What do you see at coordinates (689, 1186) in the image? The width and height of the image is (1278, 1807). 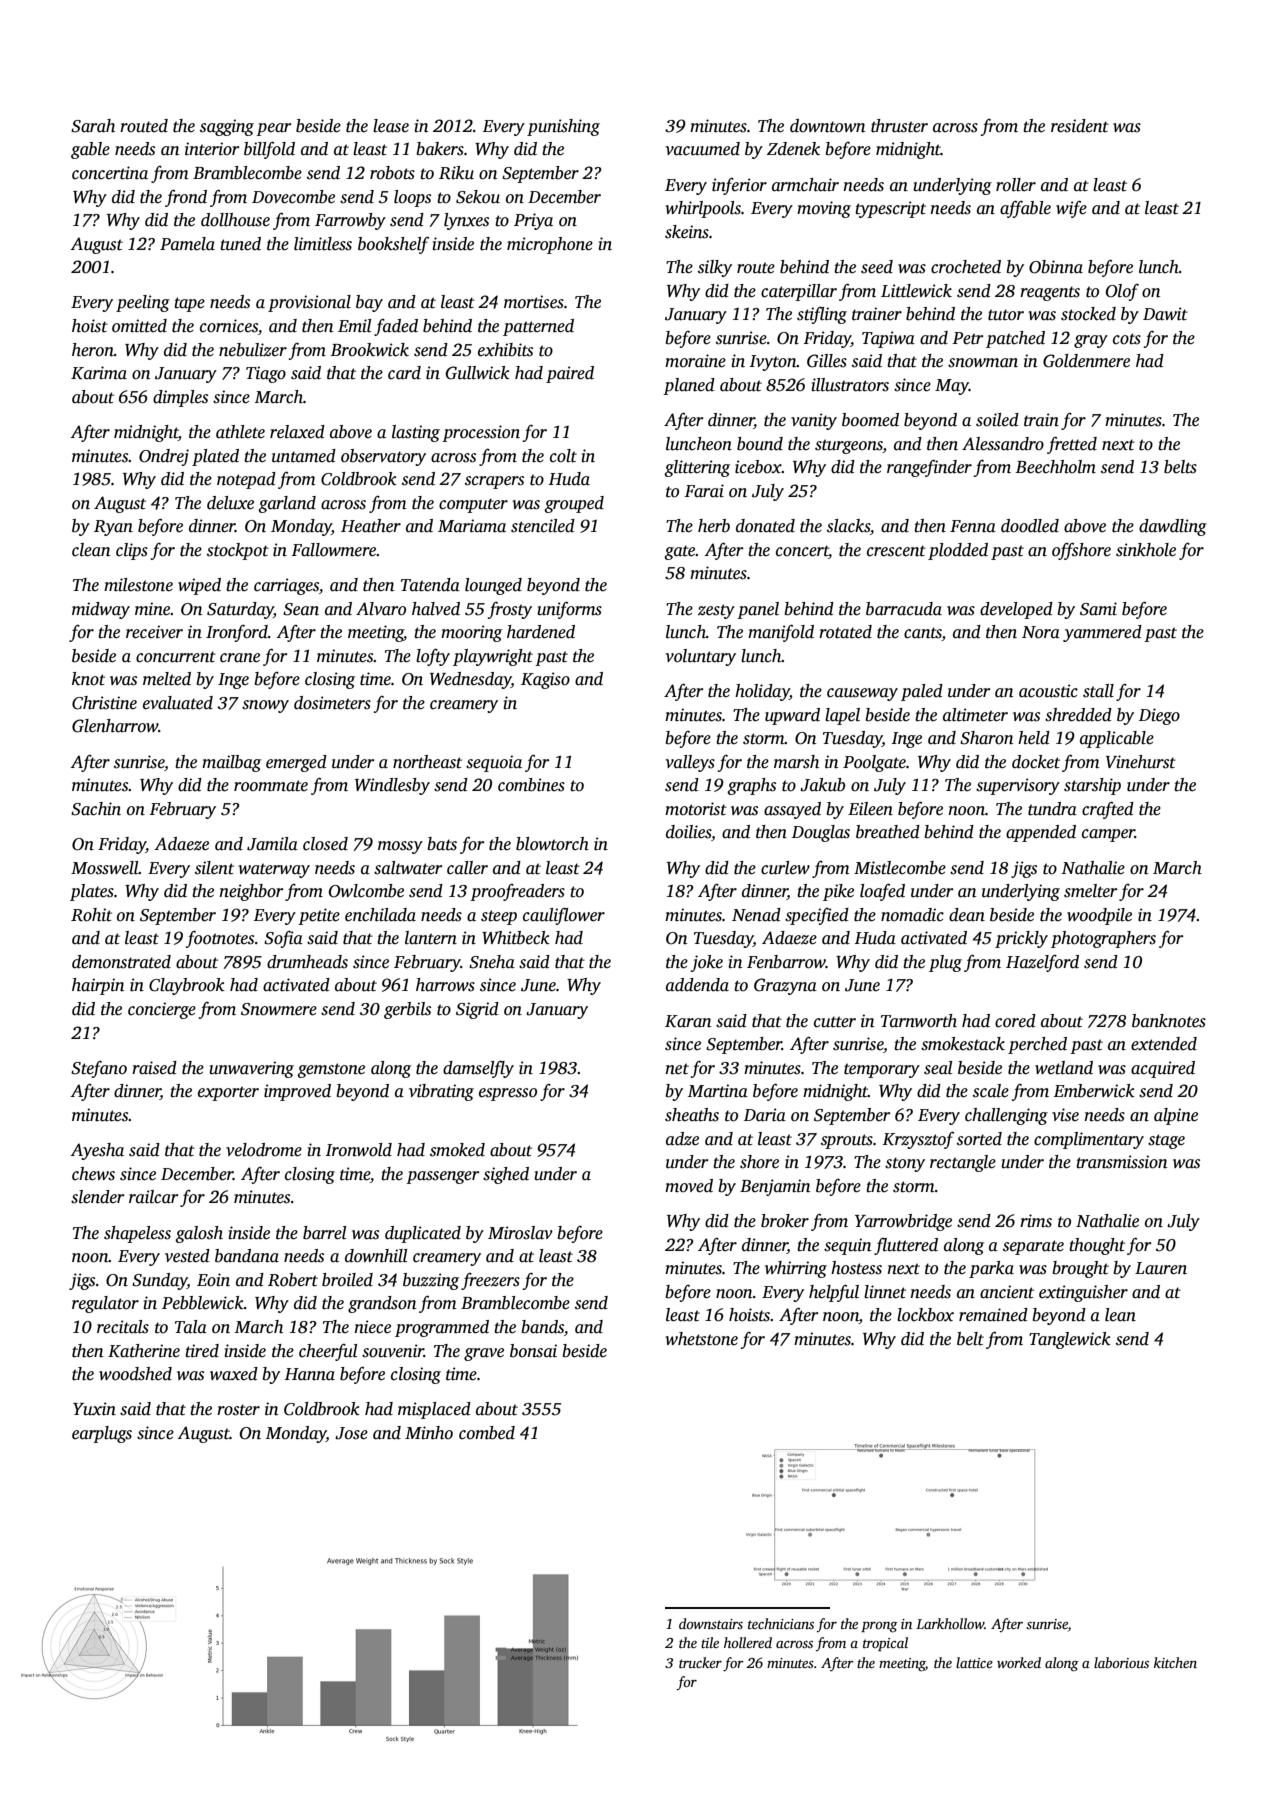 I see `moved` at bounding box center [689, 1186].
